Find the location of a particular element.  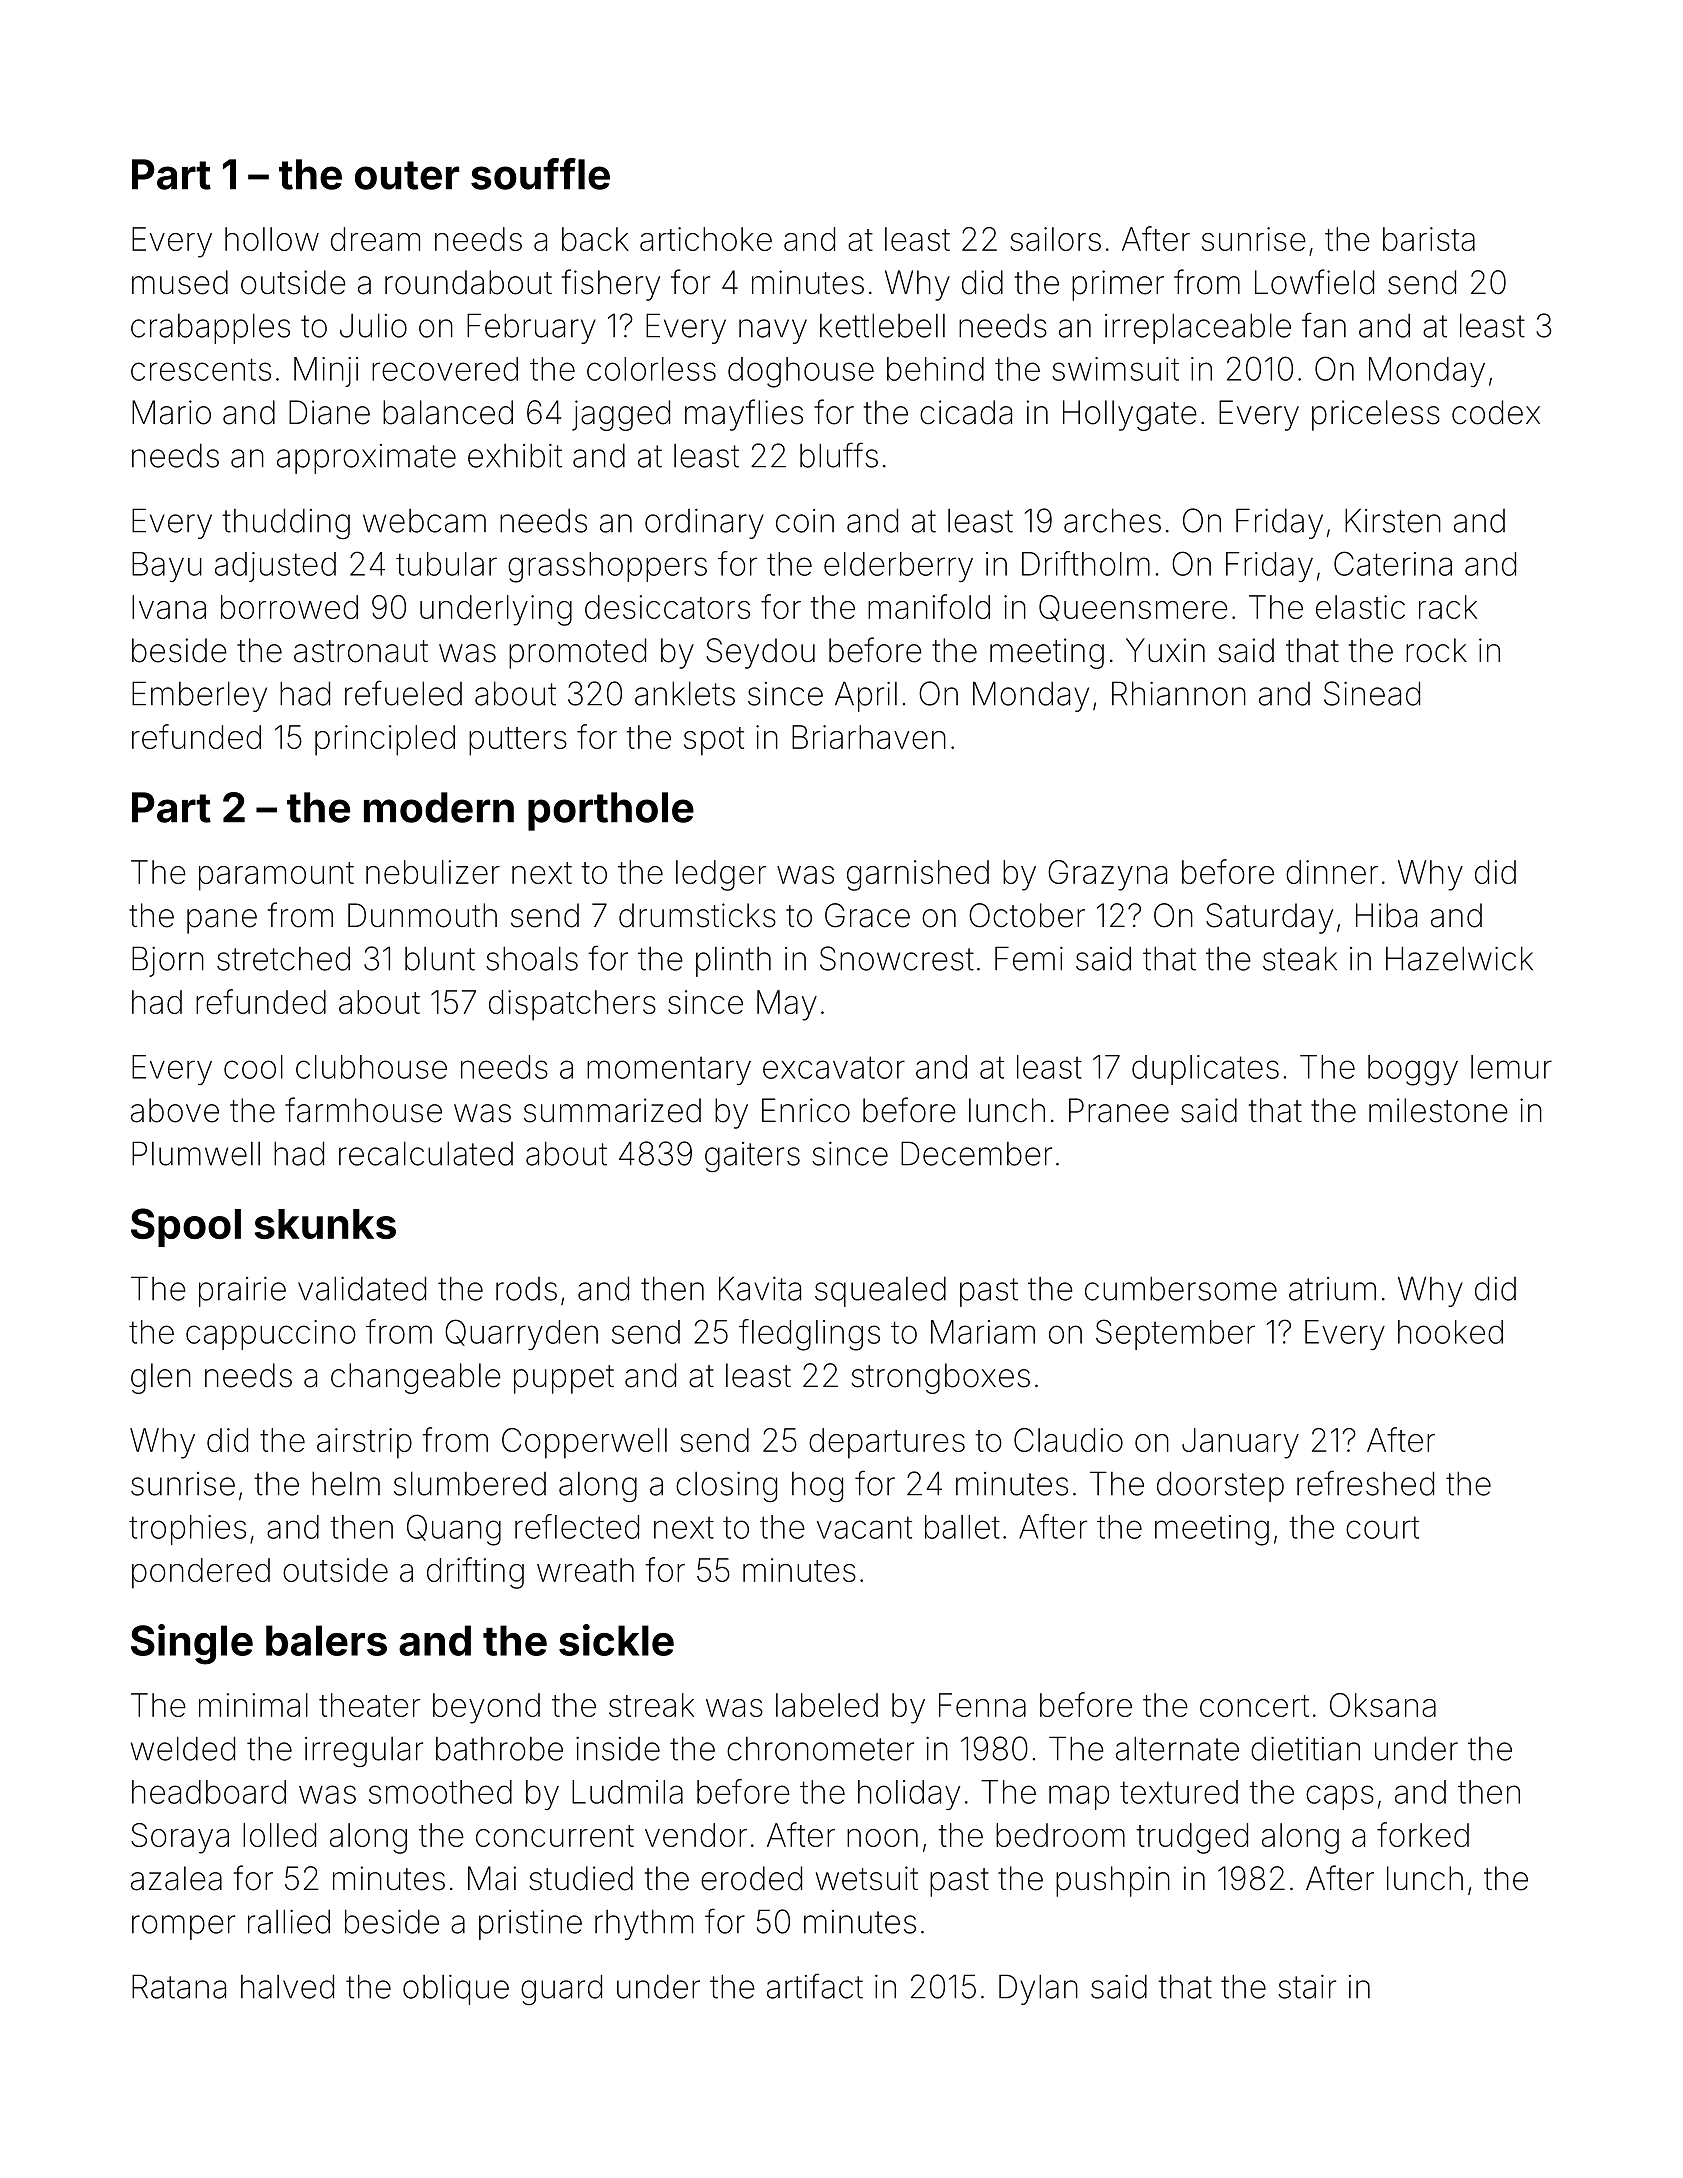

rack is located at coordinates (1448, 607).
